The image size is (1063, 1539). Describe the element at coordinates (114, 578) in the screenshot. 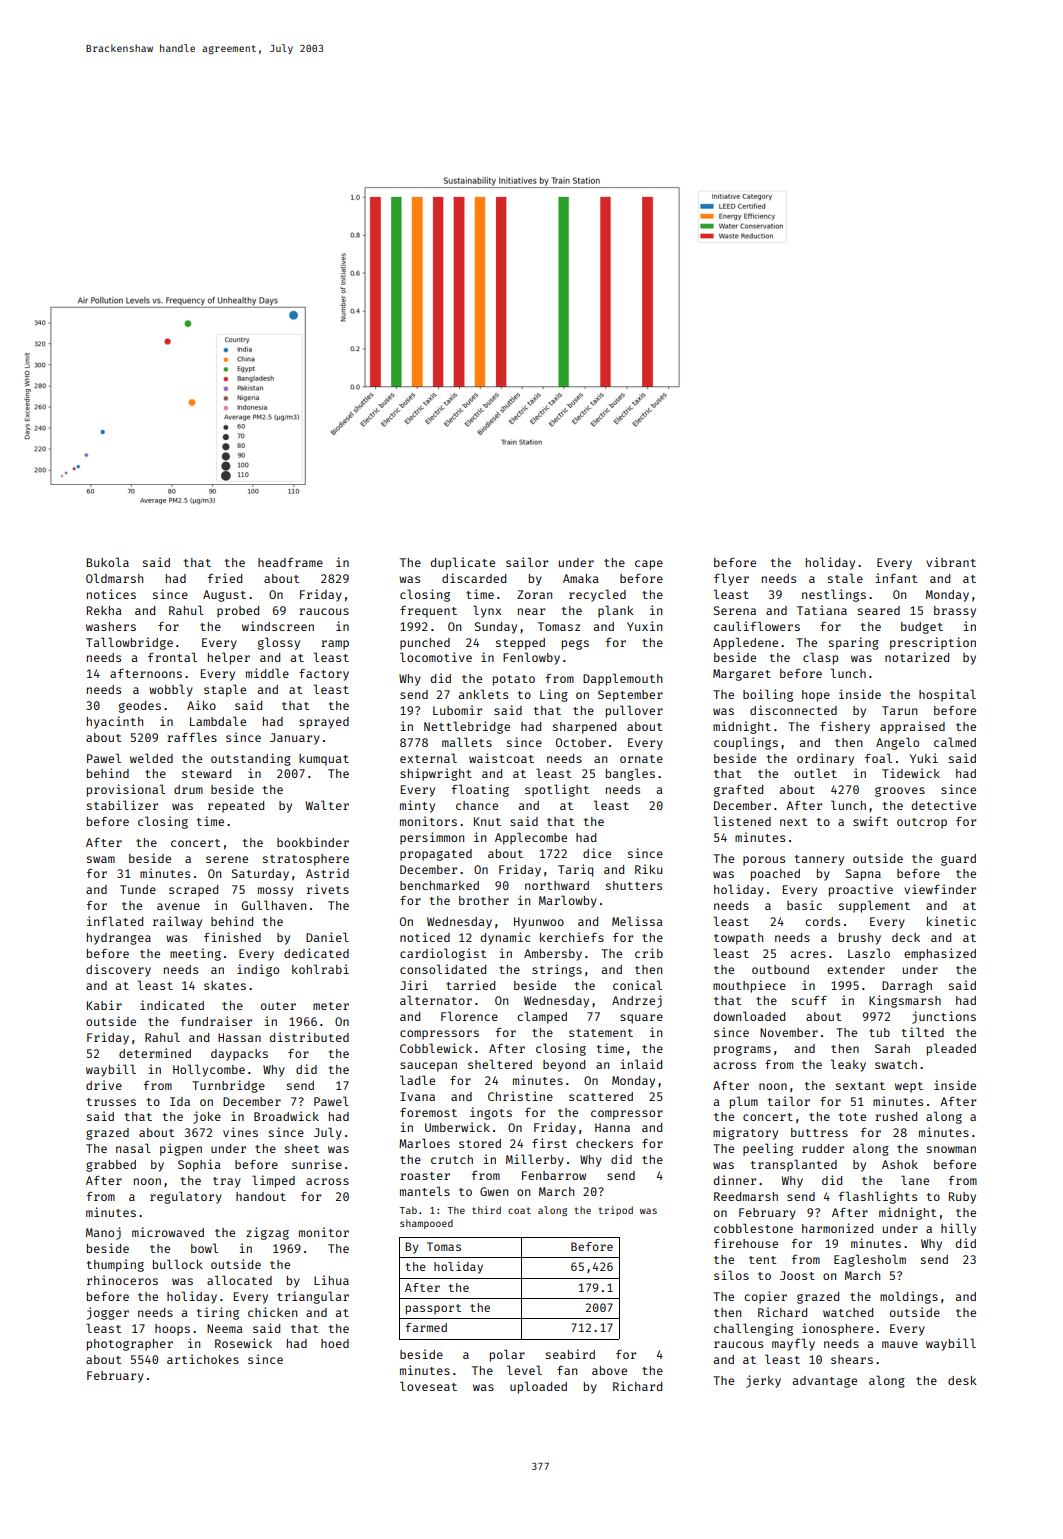

I see `Oldmarsh` at that location.
